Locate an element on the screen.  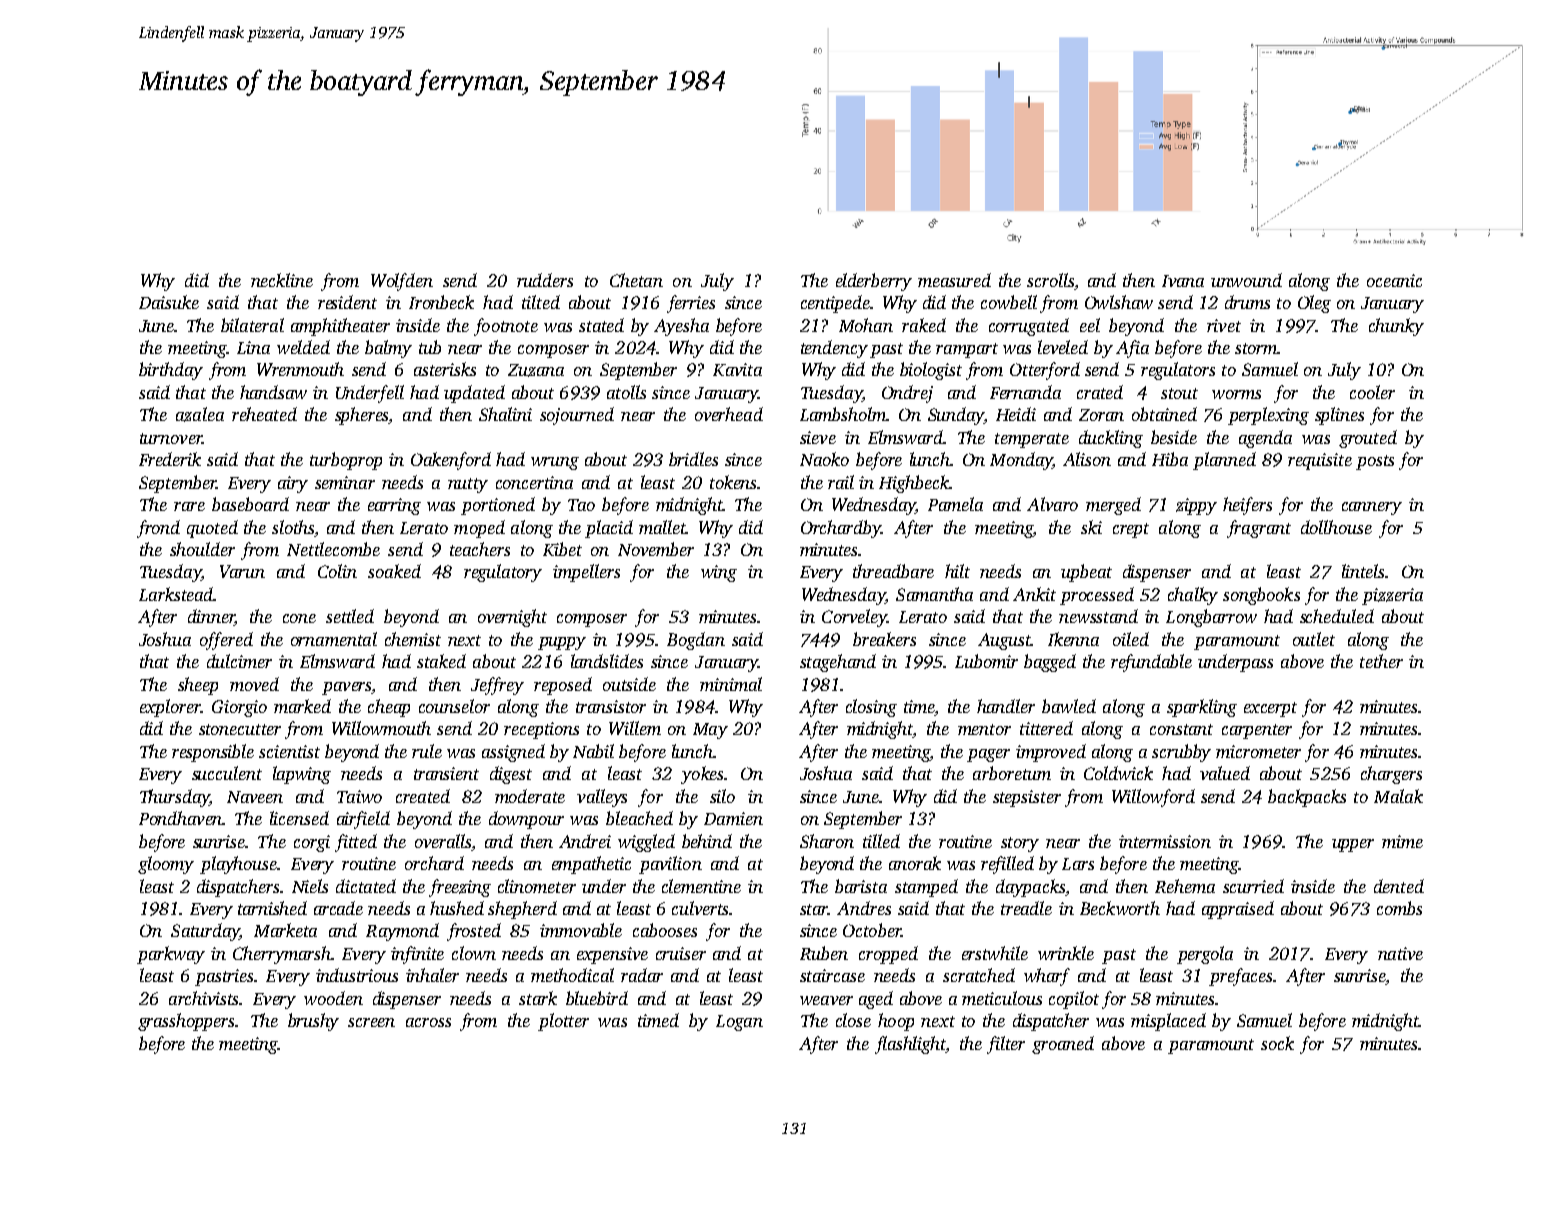
Naoko is located at coordinates (824, 459).
